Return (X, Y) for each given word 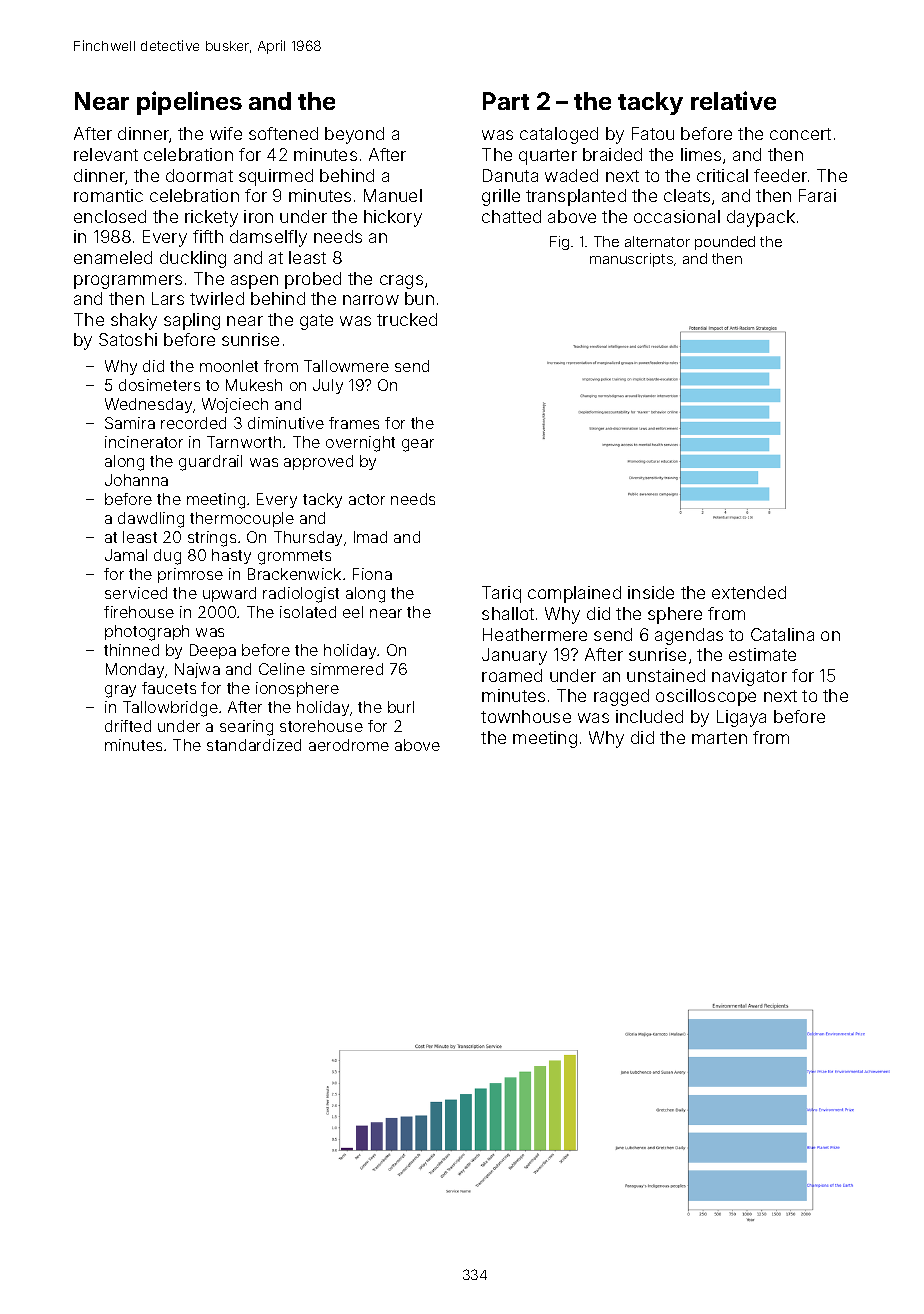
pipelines (189, 103)
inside (651, 592)
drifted (128, 726)
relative (733, 100)
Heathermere (535, 634)
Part (506, 101)
